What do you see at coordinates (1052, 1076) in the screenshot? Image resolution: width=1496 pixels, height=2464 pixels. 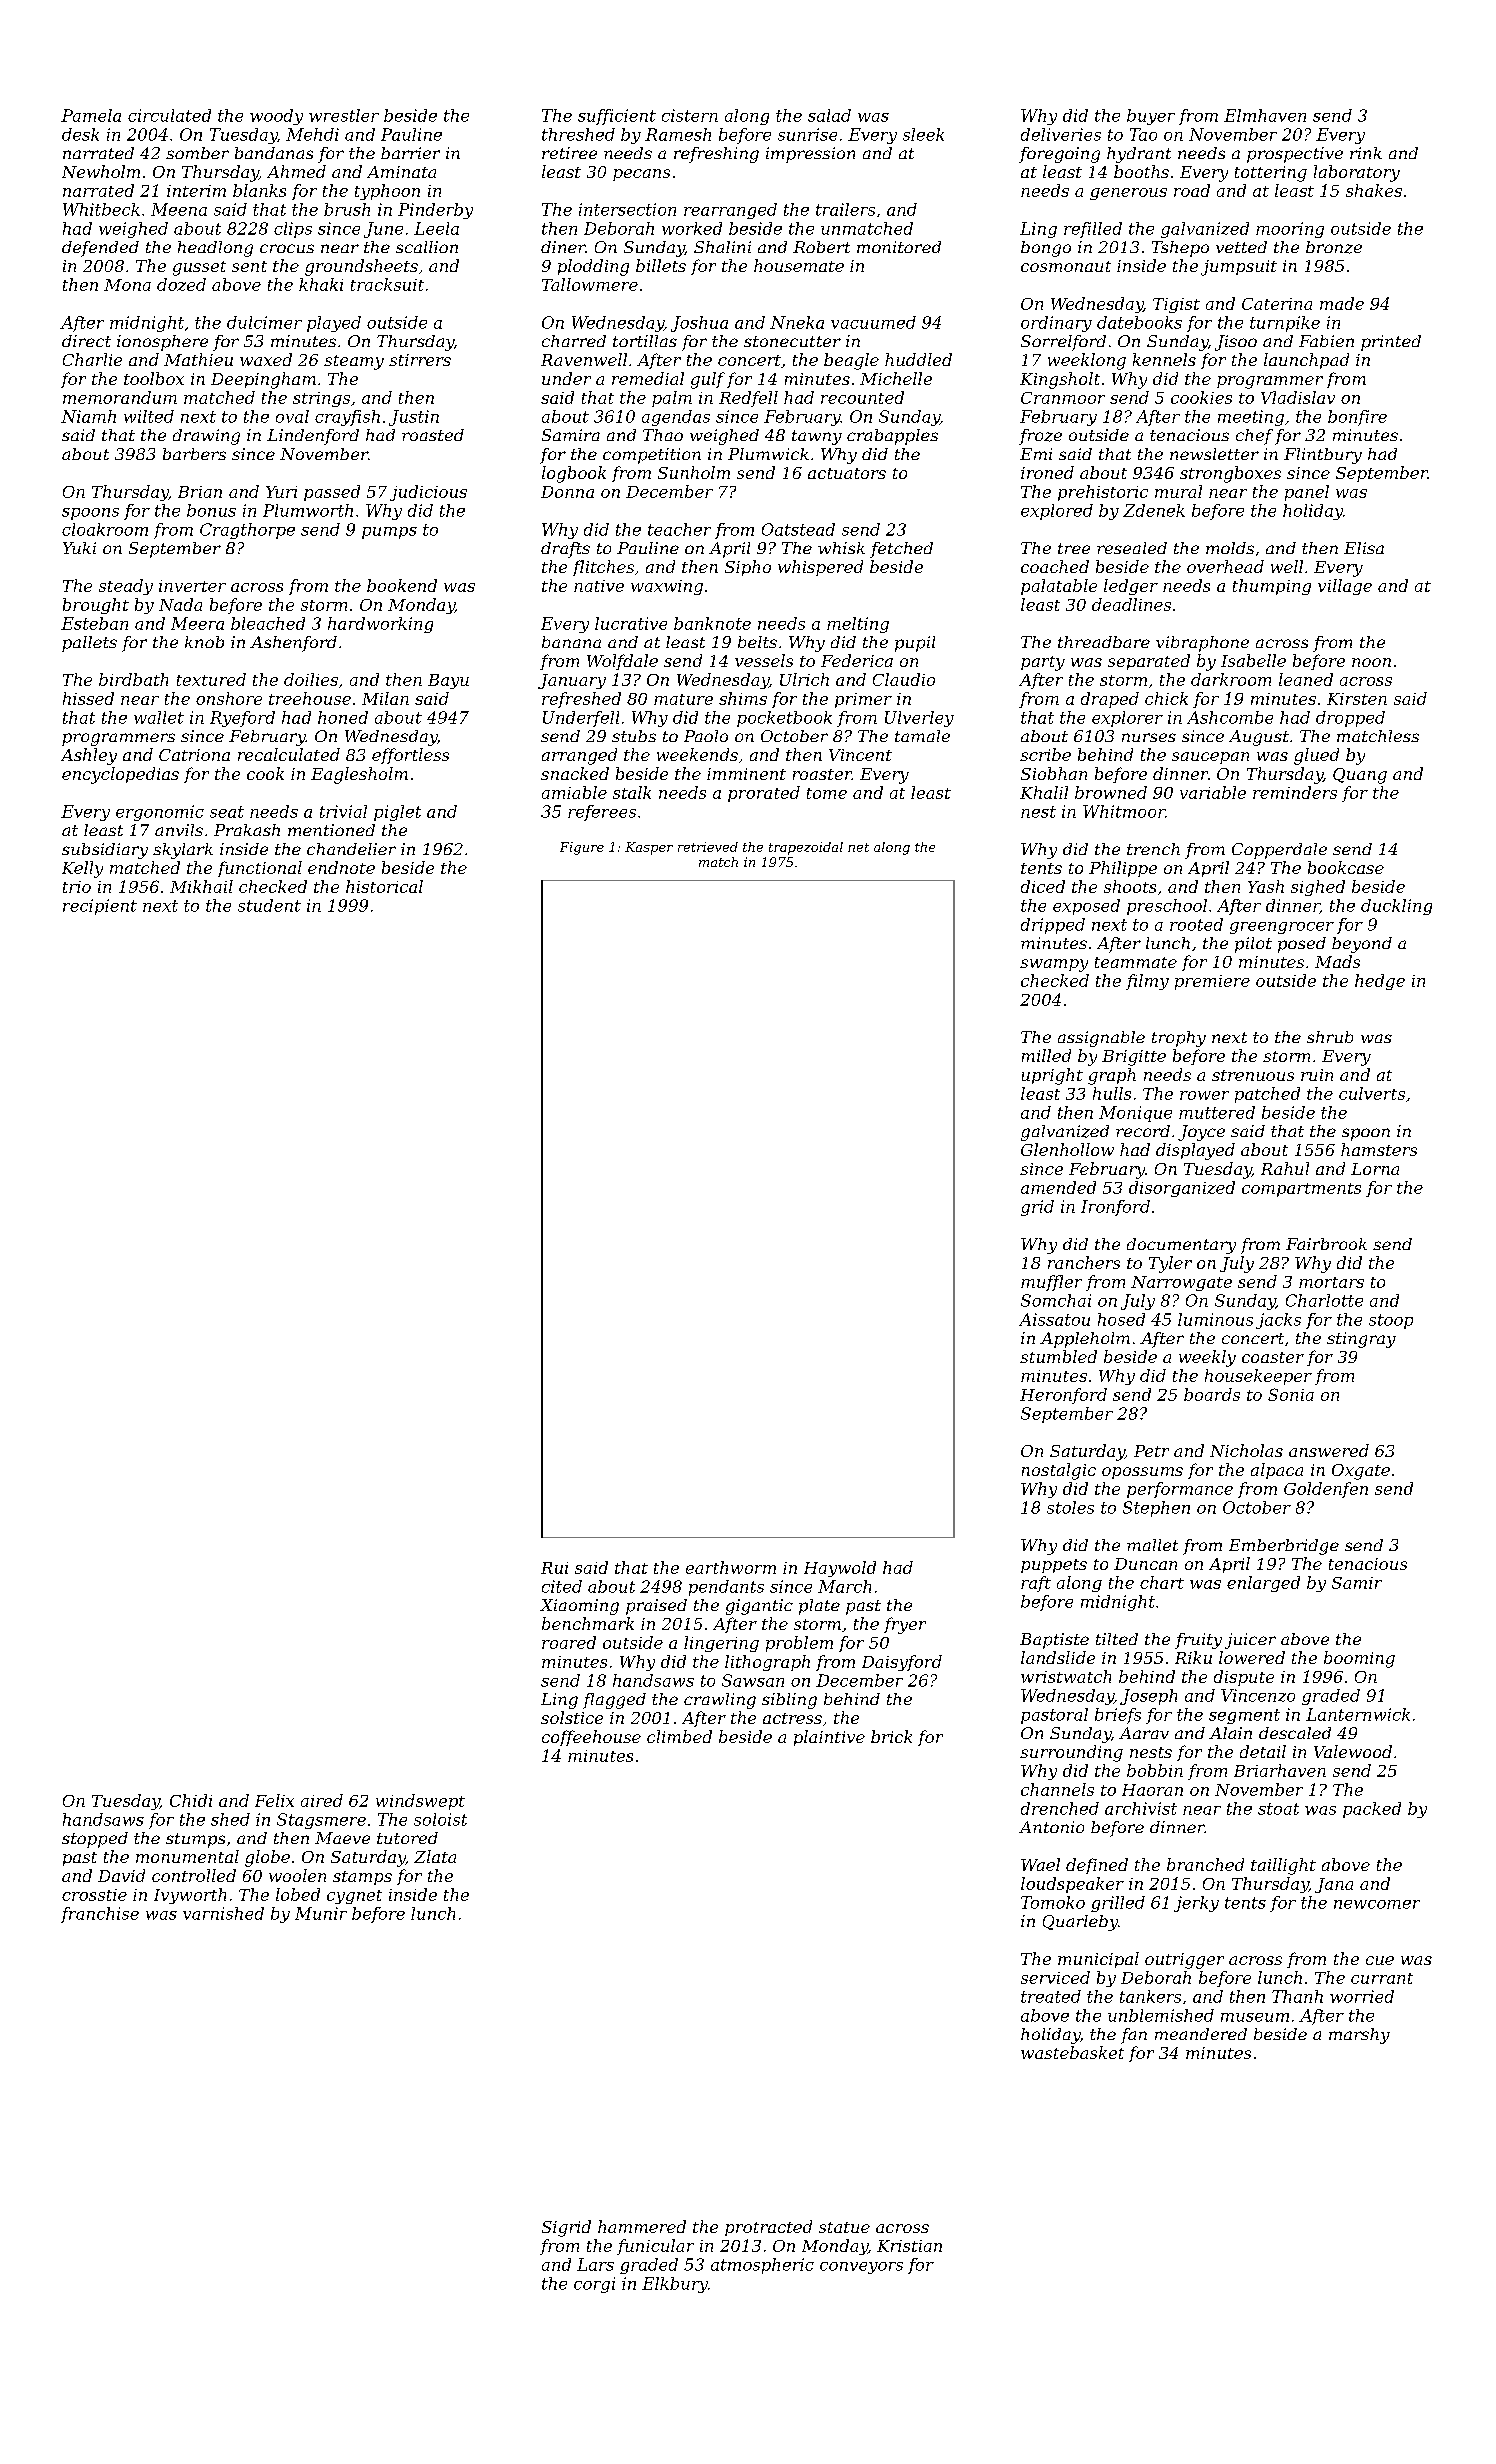 I see `upright` at bounding box center [1052, 1076].
